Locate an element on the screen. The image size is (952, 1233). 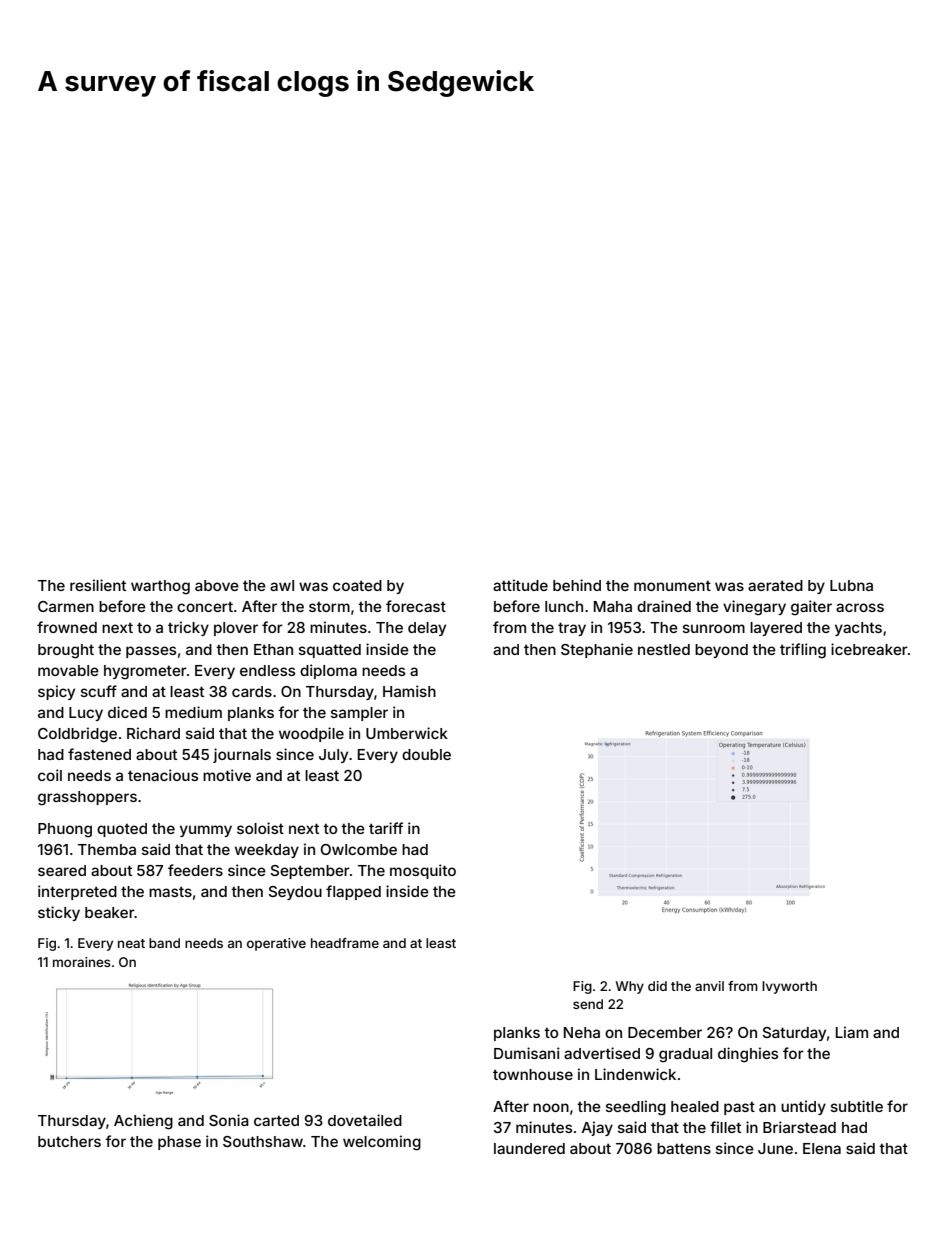
moraines is located at coordinates (82, 962).
